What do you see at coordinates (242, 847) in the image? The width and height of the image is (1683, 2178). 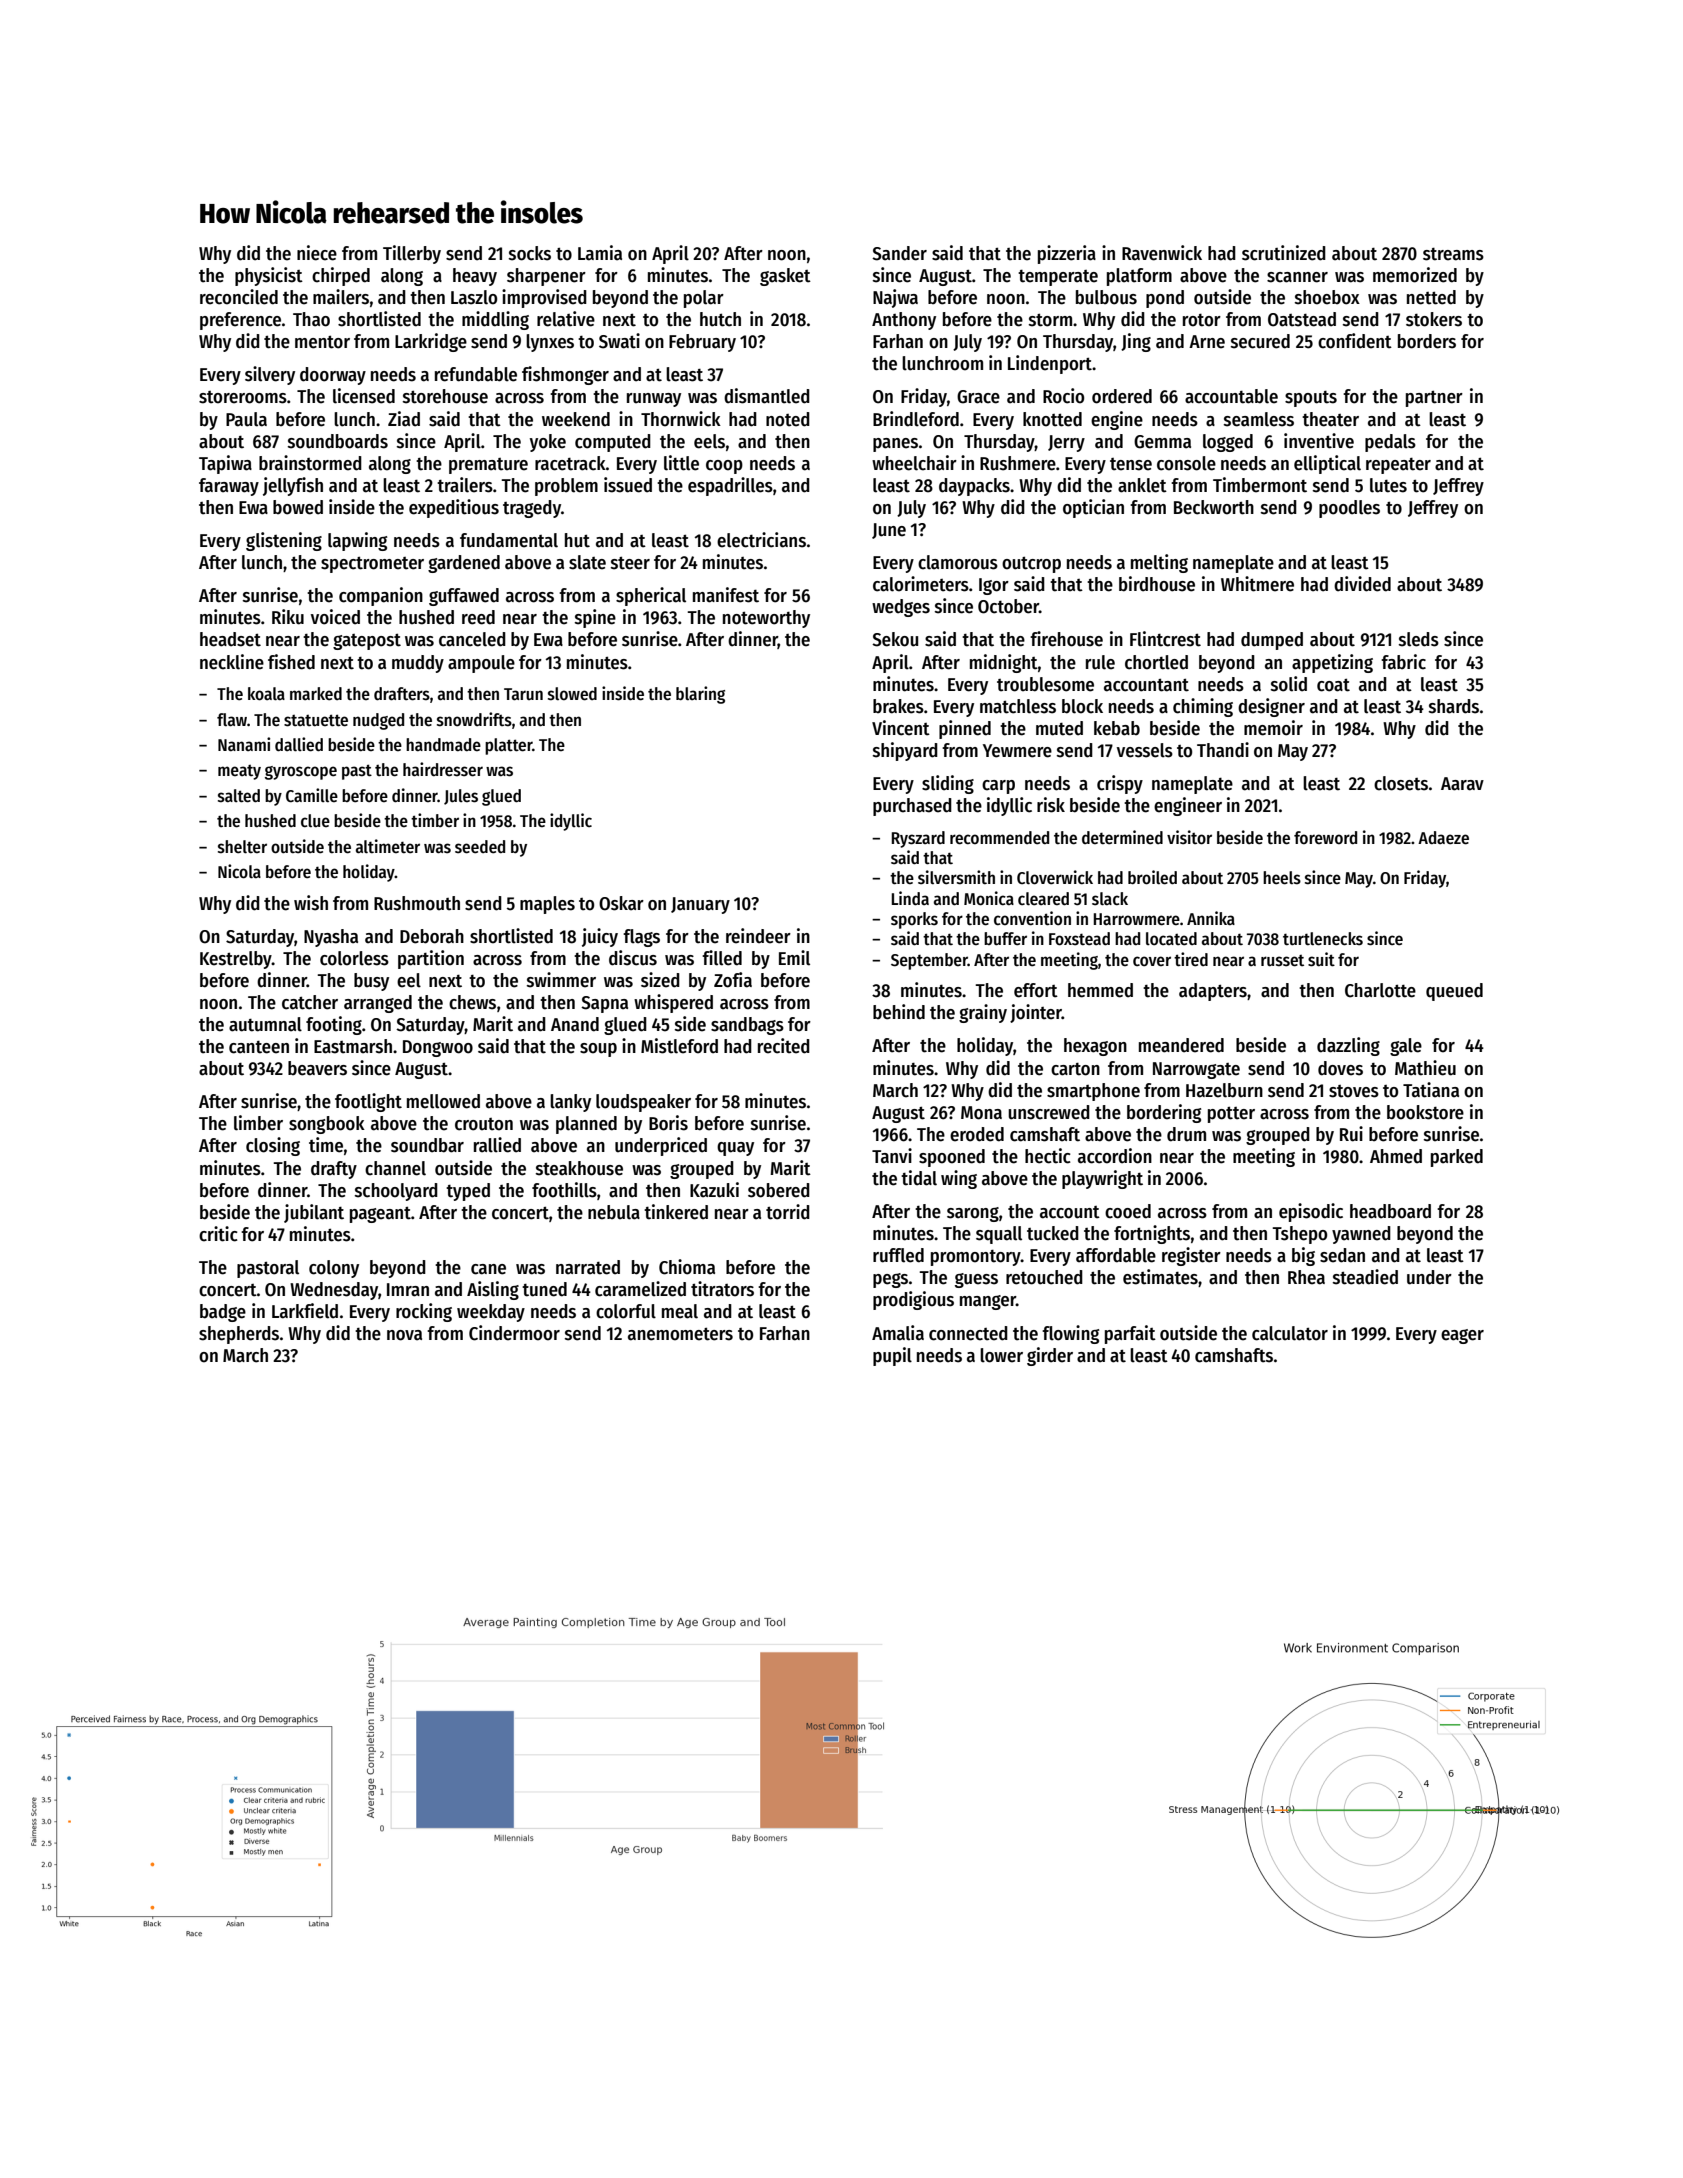 I see `shelter` at bounding box center [242, 847].
